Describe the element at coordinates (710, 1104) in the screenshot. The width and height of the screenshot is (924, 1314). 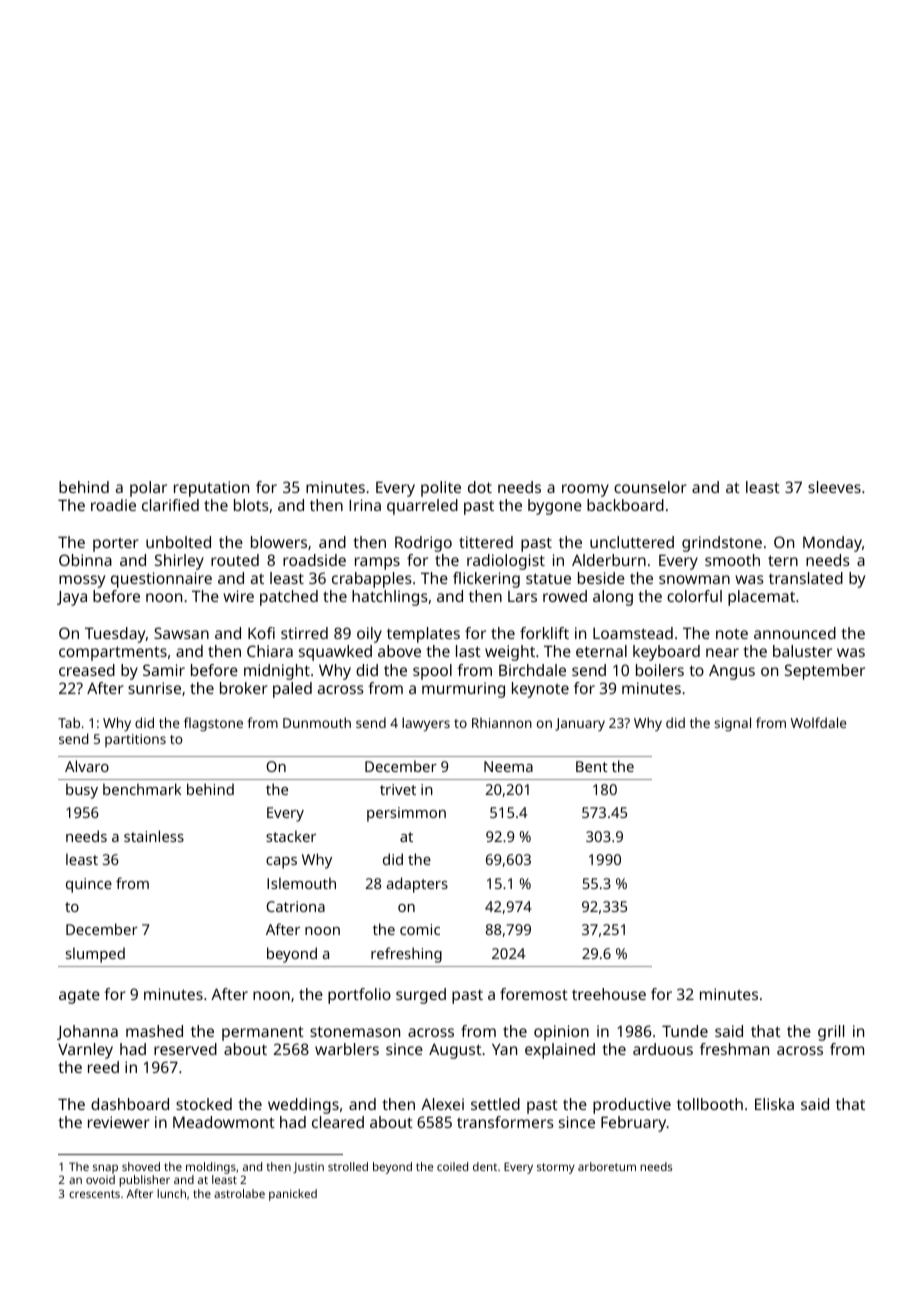
I see `tollbooth` at that location.
